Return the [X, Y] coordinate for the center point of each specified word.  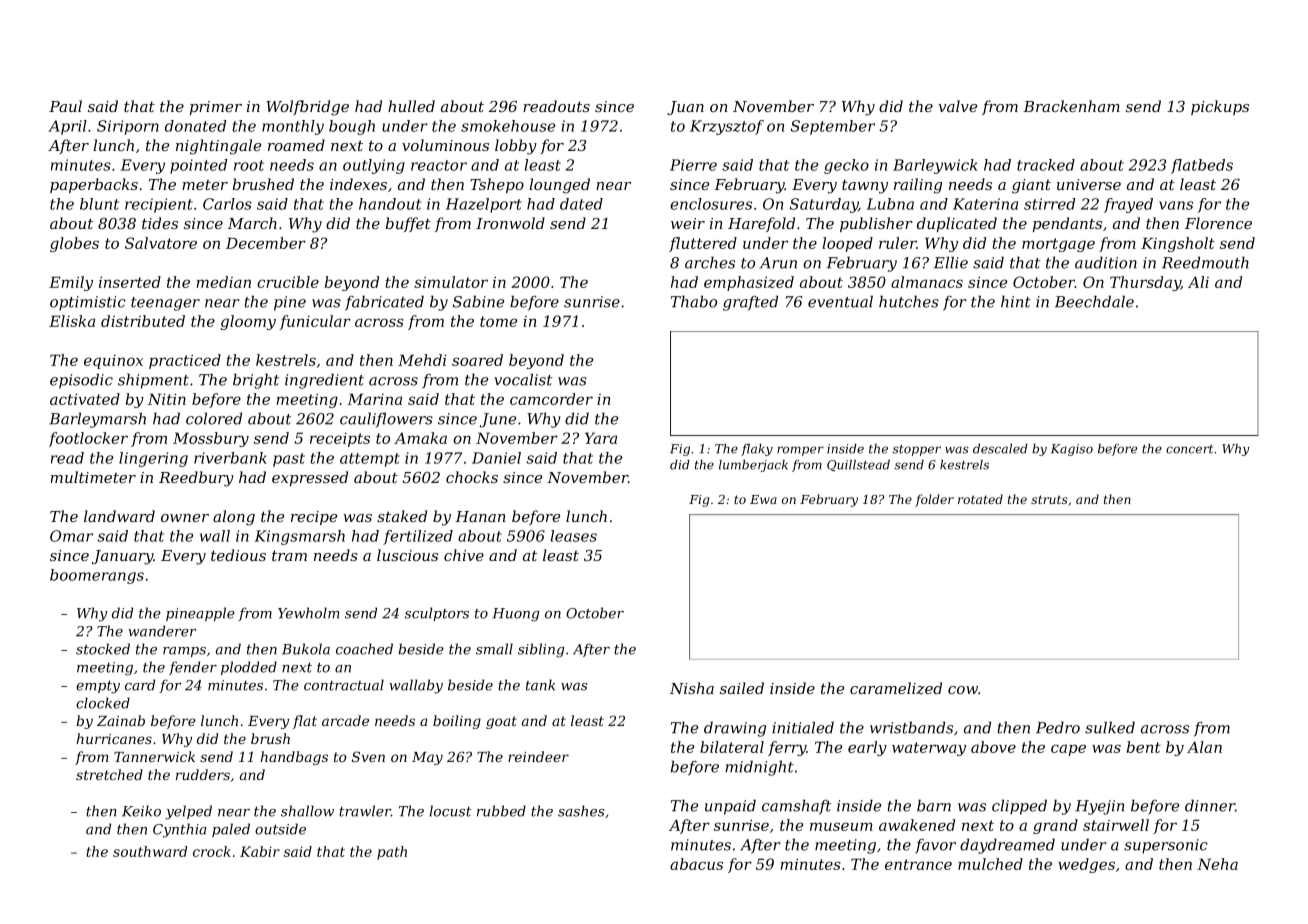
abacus [696, 864]
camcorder [551, 399]
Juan [685, 108]
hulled [411, 106]
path [392, 853]
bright [256, 381]
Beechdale [1094, 301]
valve [957, 106]
